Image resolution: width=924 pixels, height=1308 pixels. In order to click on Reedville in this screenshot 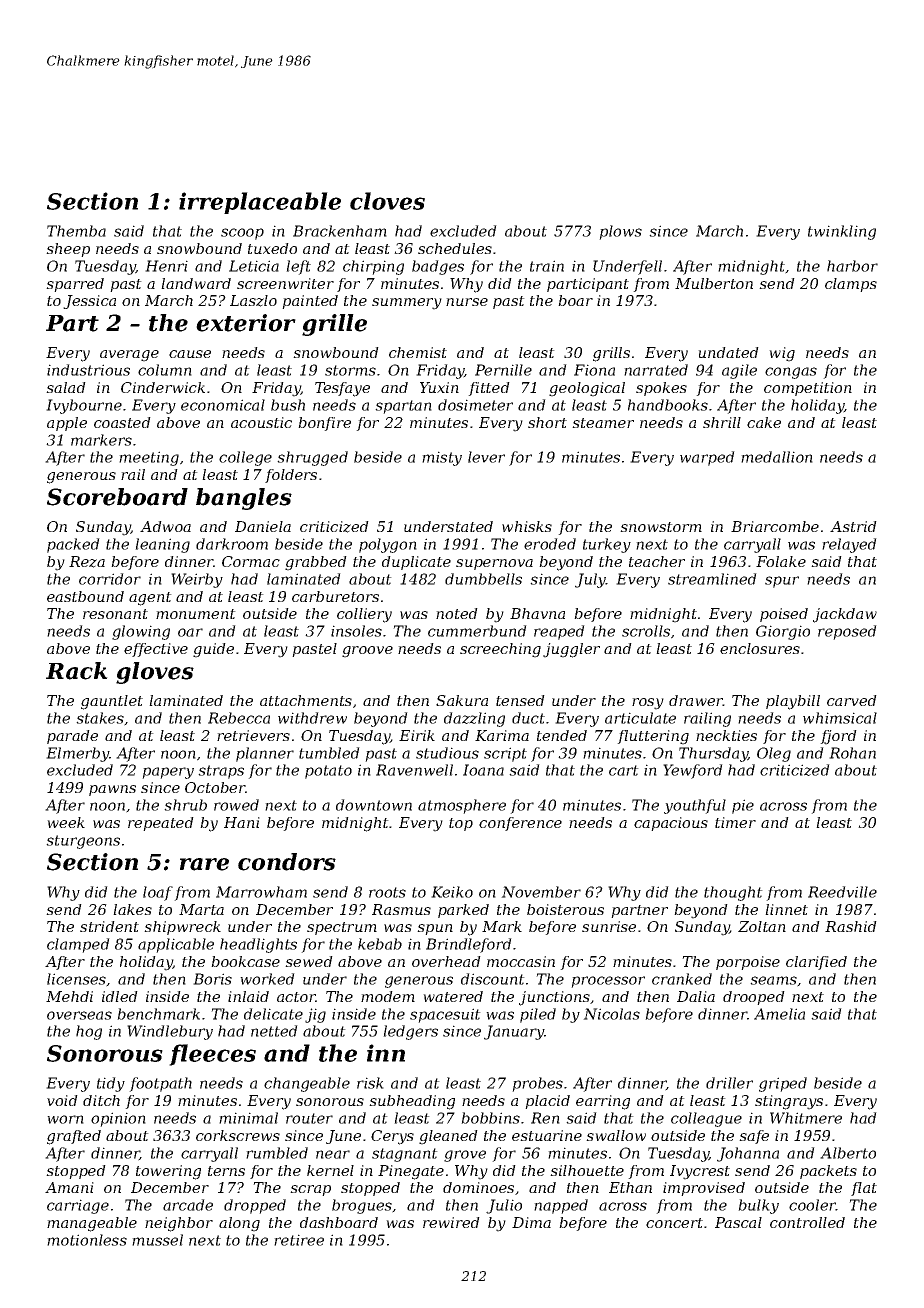, I will do `click(842, 892)`.
